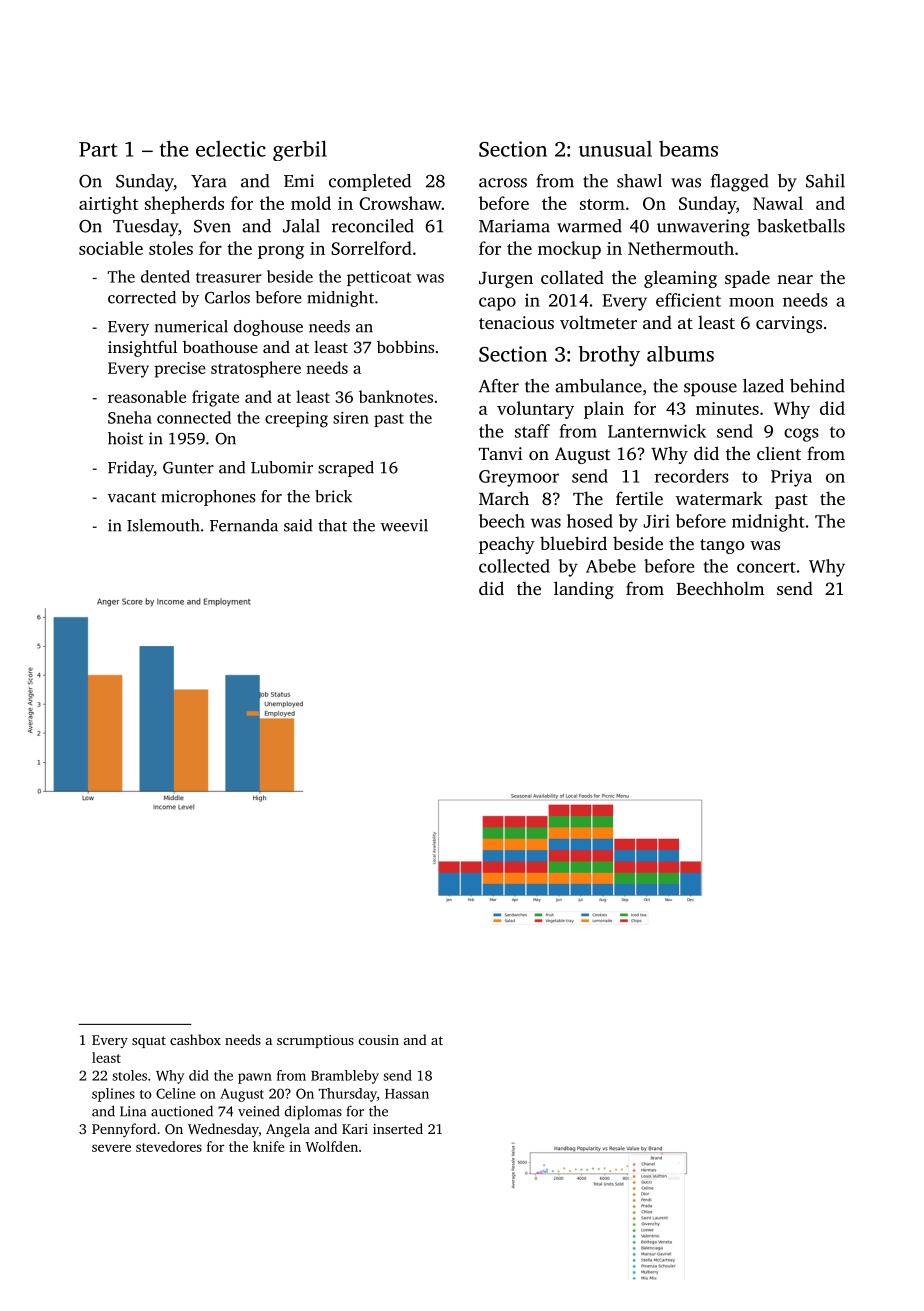  What do you see at coordinates (722, 546) in the screenshot?
I see `tango` at bounding box center [722, 546].
